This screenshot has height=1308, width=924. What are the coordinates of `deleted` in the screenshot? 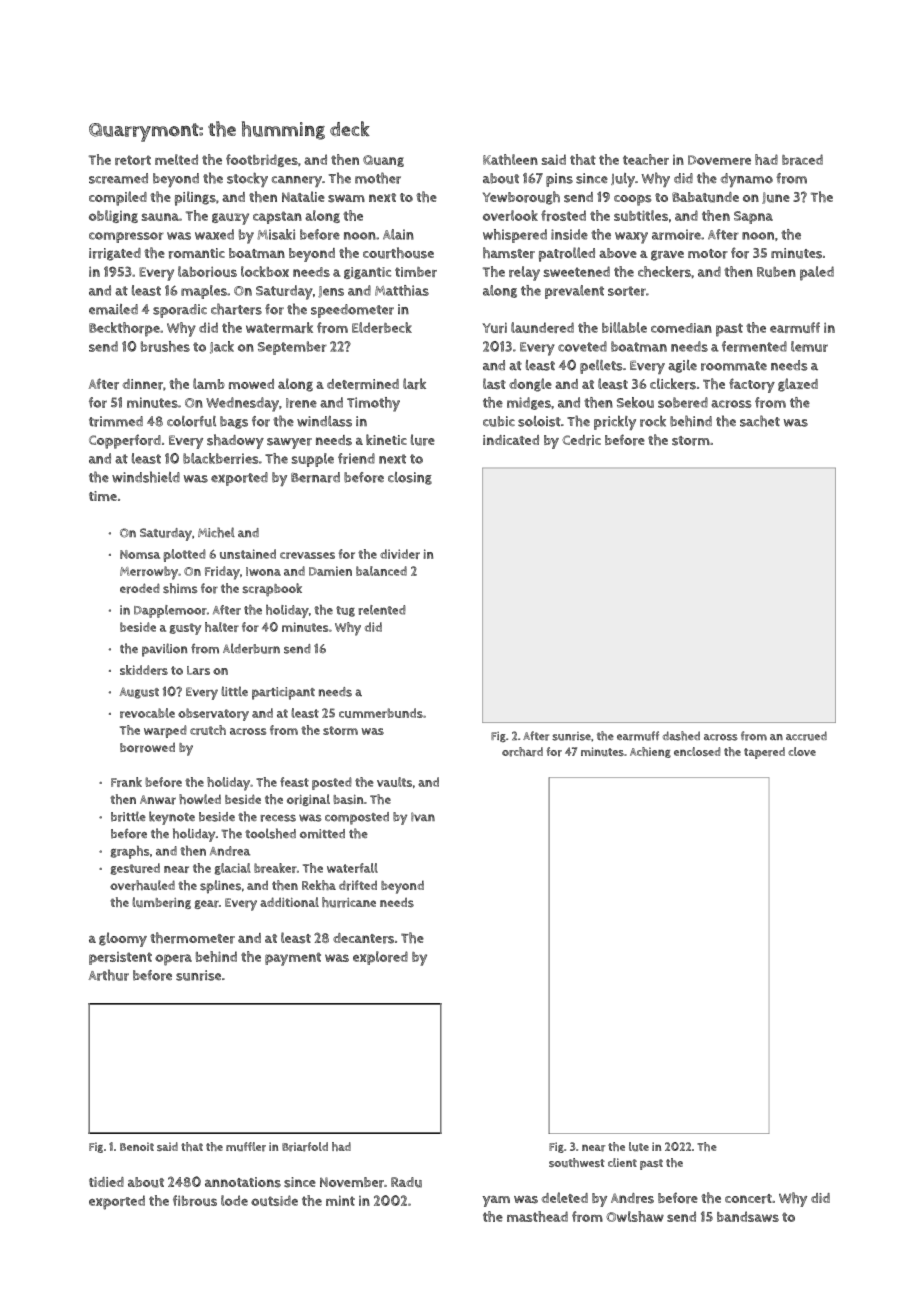 It's located at (564, 1197).
